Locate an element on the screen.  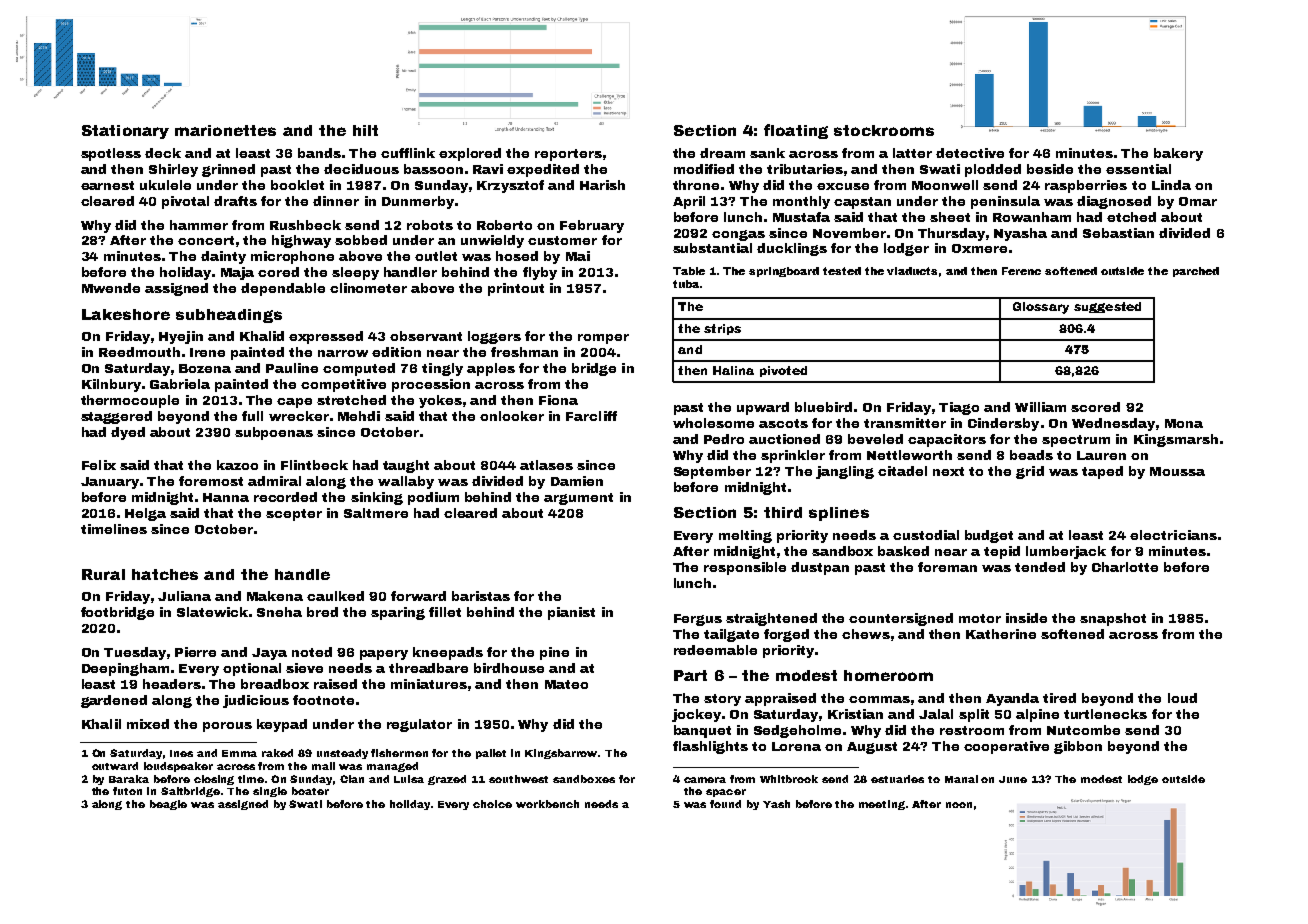
choice is located at coordinates (492, 804).
